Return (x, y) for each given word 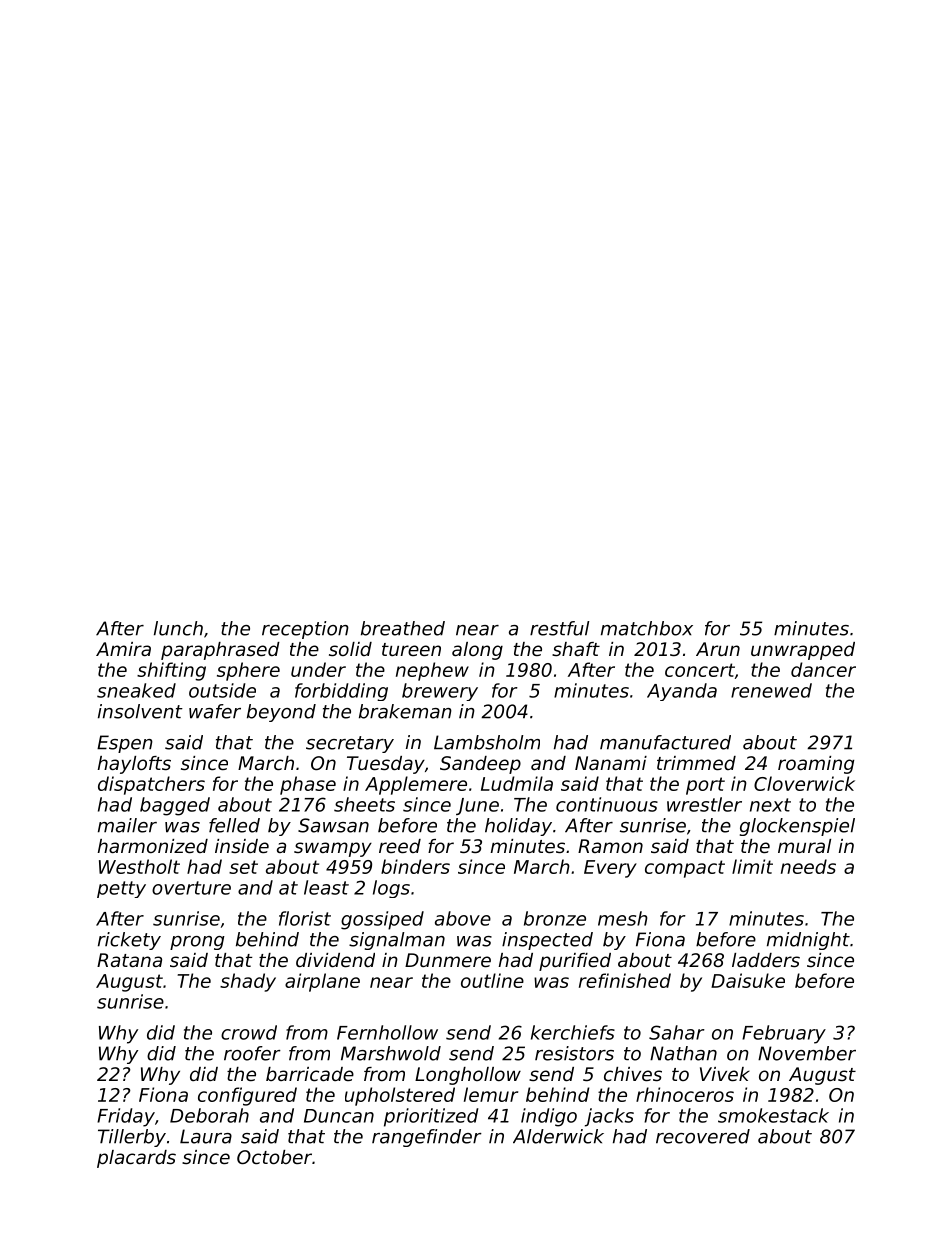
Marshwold (391, 1053)
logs (391, 889)
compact (685, 869)
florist (305, 918)
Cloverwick (804, 783)
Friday (126, 1117)
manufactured (665, 742)
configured (247, 1096)
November (807, 1053)
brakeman (405, 711)
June (477, 806)
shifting (171, 671)
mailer (127, 825)
